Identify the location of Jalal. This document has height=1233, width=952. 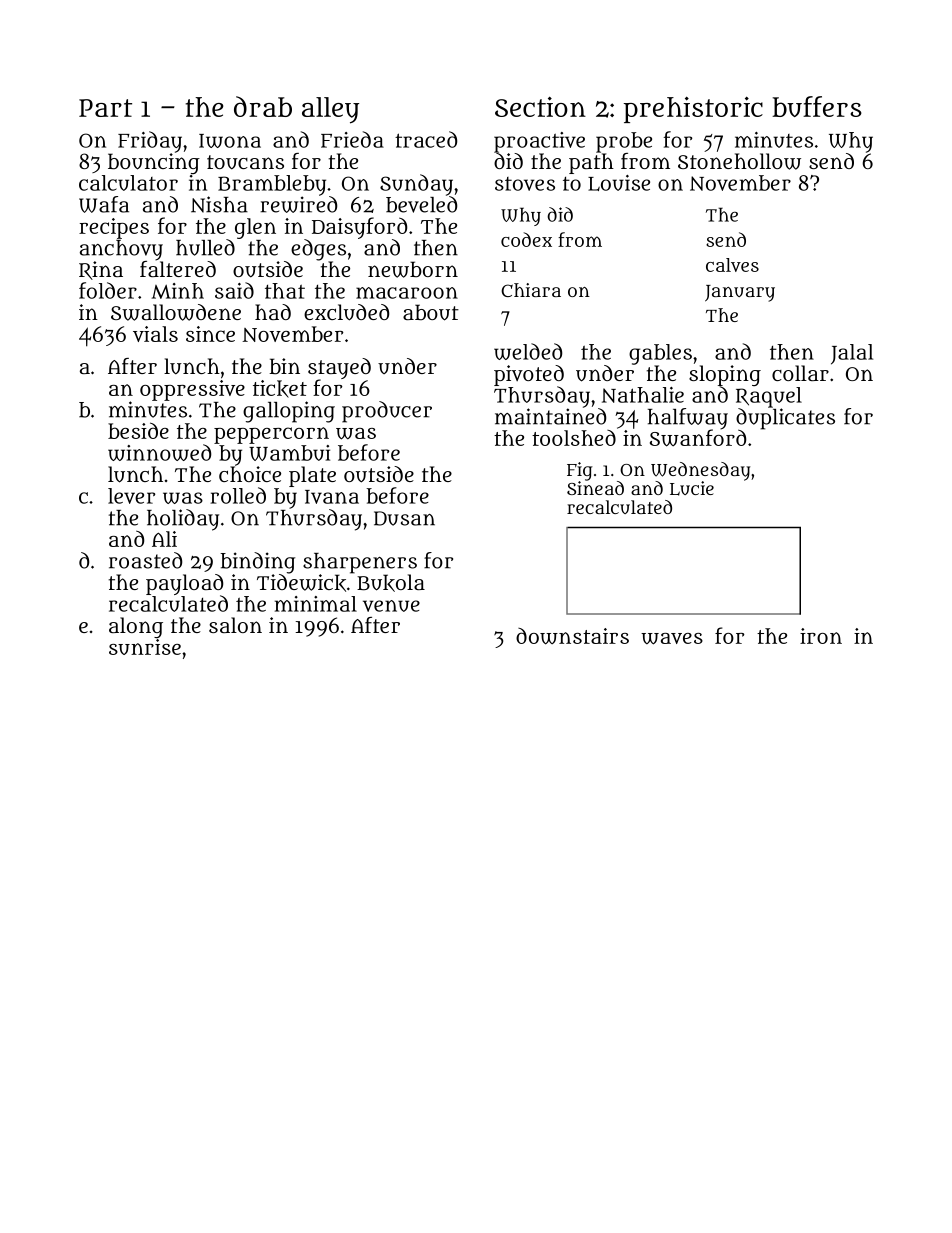
(852, 354).
